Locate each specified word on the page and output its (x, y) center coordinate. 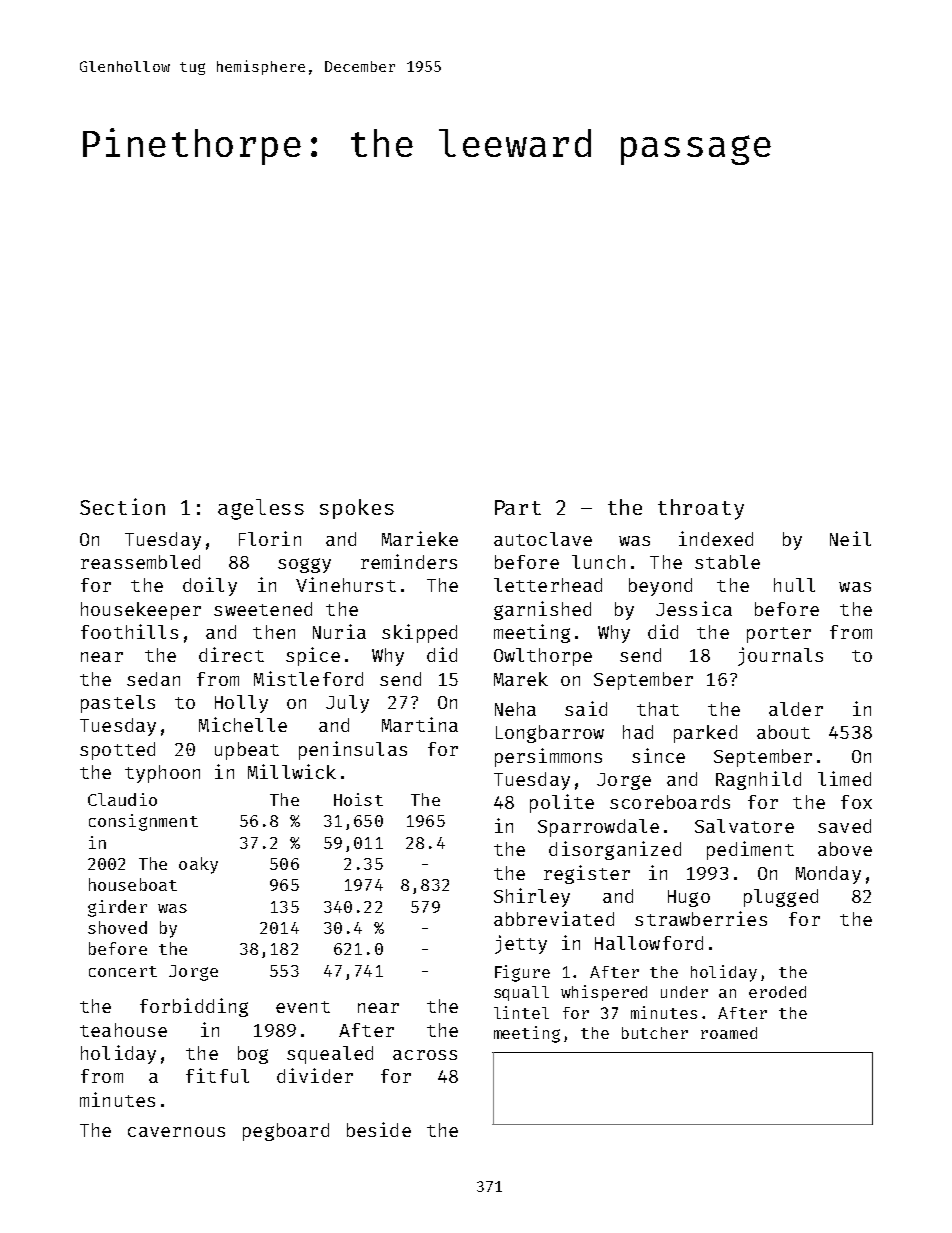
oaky (198, 865)
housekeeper (141, 611)
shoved (117, 927)
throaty (701, 509)
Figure (522, 973)
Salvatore (744, 826)
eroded (777, 992)
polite (562, 803)
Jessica (694, 608)
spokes (357, 509)
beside (379, 1129)
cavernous (176, 1132)
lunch (598, 562)
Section (122, 506)
